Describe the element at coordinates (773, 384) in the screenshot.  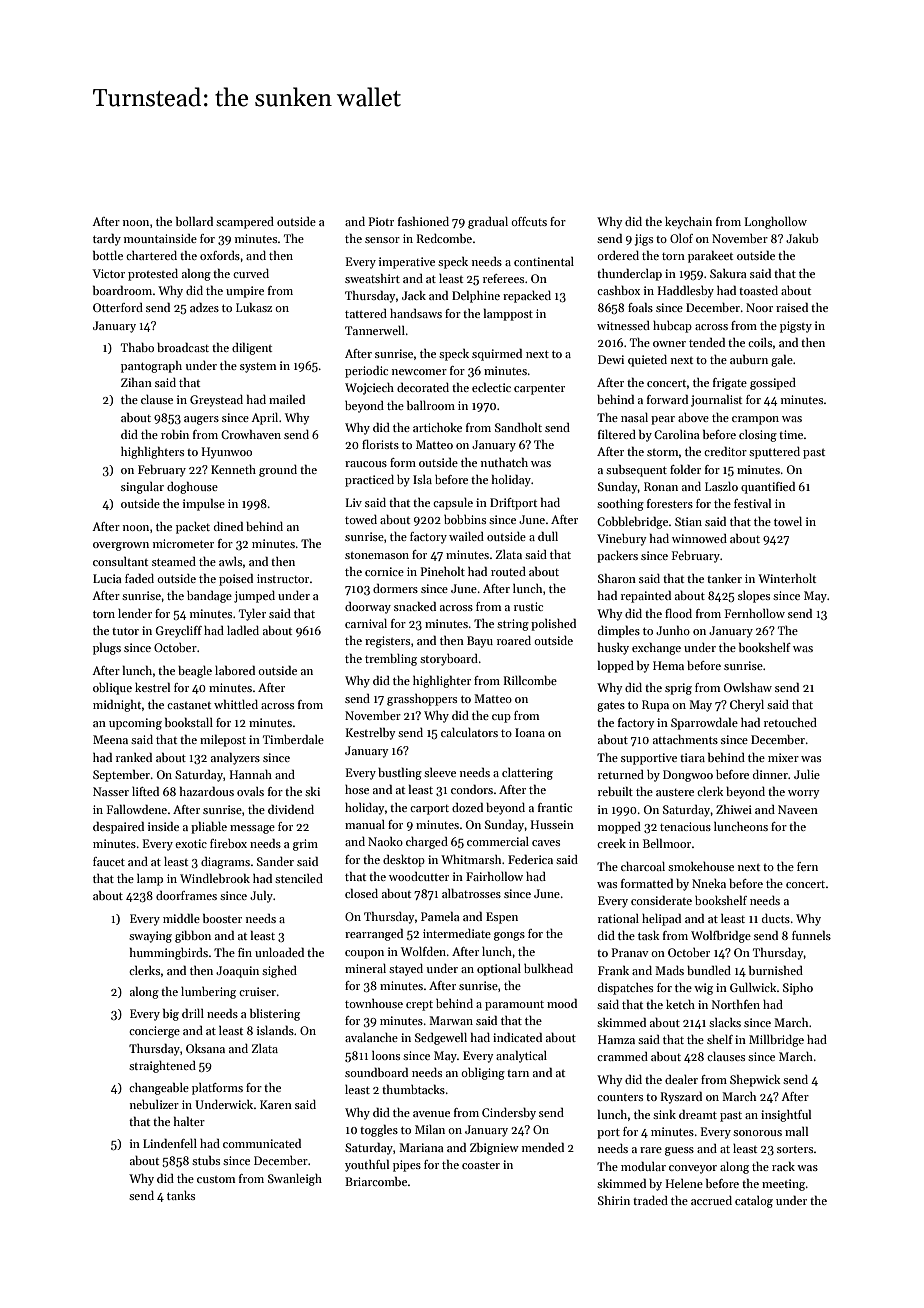
I see `gossiped` at that location.
